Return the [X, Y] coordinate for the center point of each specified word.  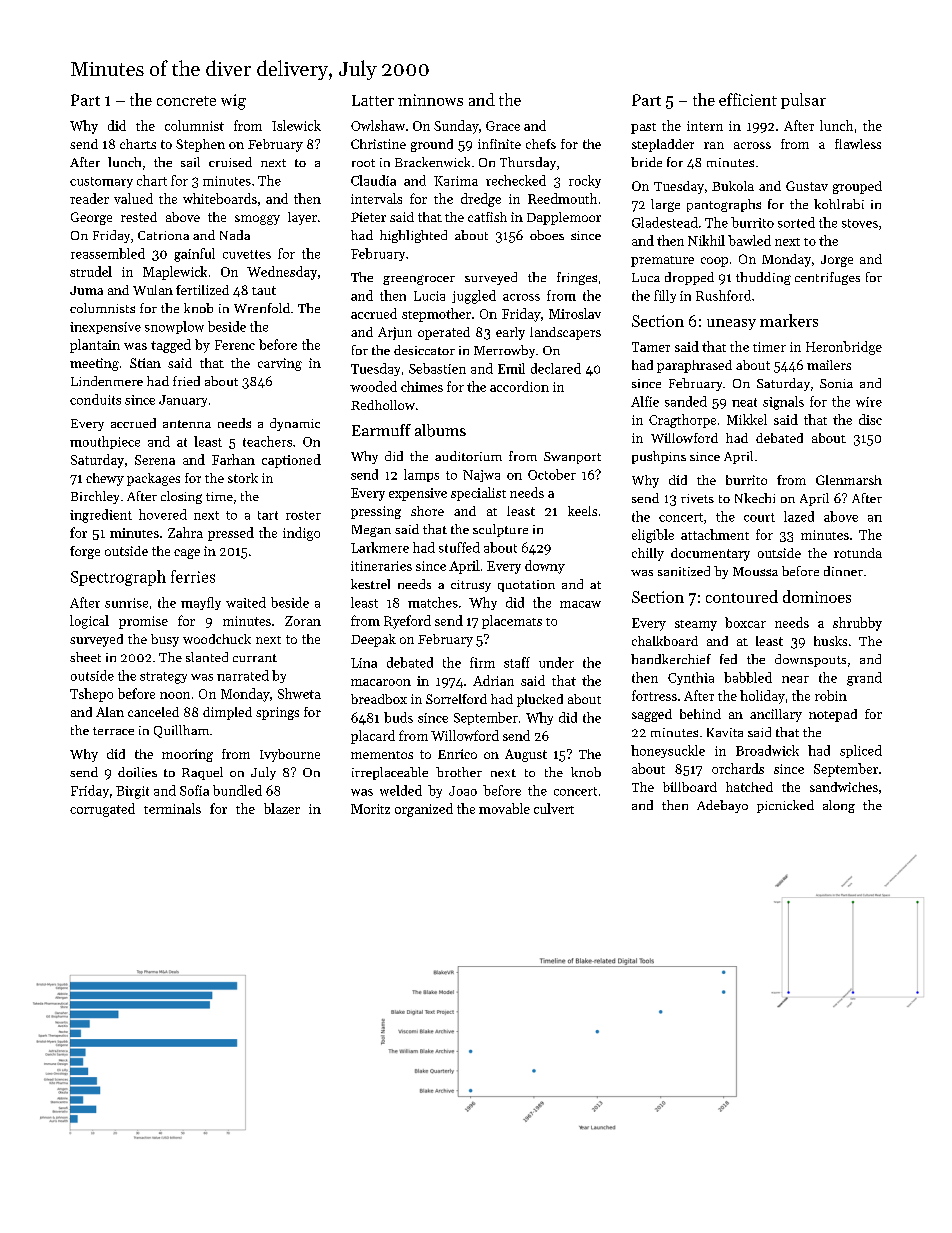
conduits [95, 399]
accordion [519, 386]
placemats [512, 622]
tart [268, 515]
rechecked [516, 180]
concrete [186, 101]
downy [545, 567]
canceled [153, 712]
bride [646, 162]
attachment [715, 534]
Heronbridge [844, 348]
